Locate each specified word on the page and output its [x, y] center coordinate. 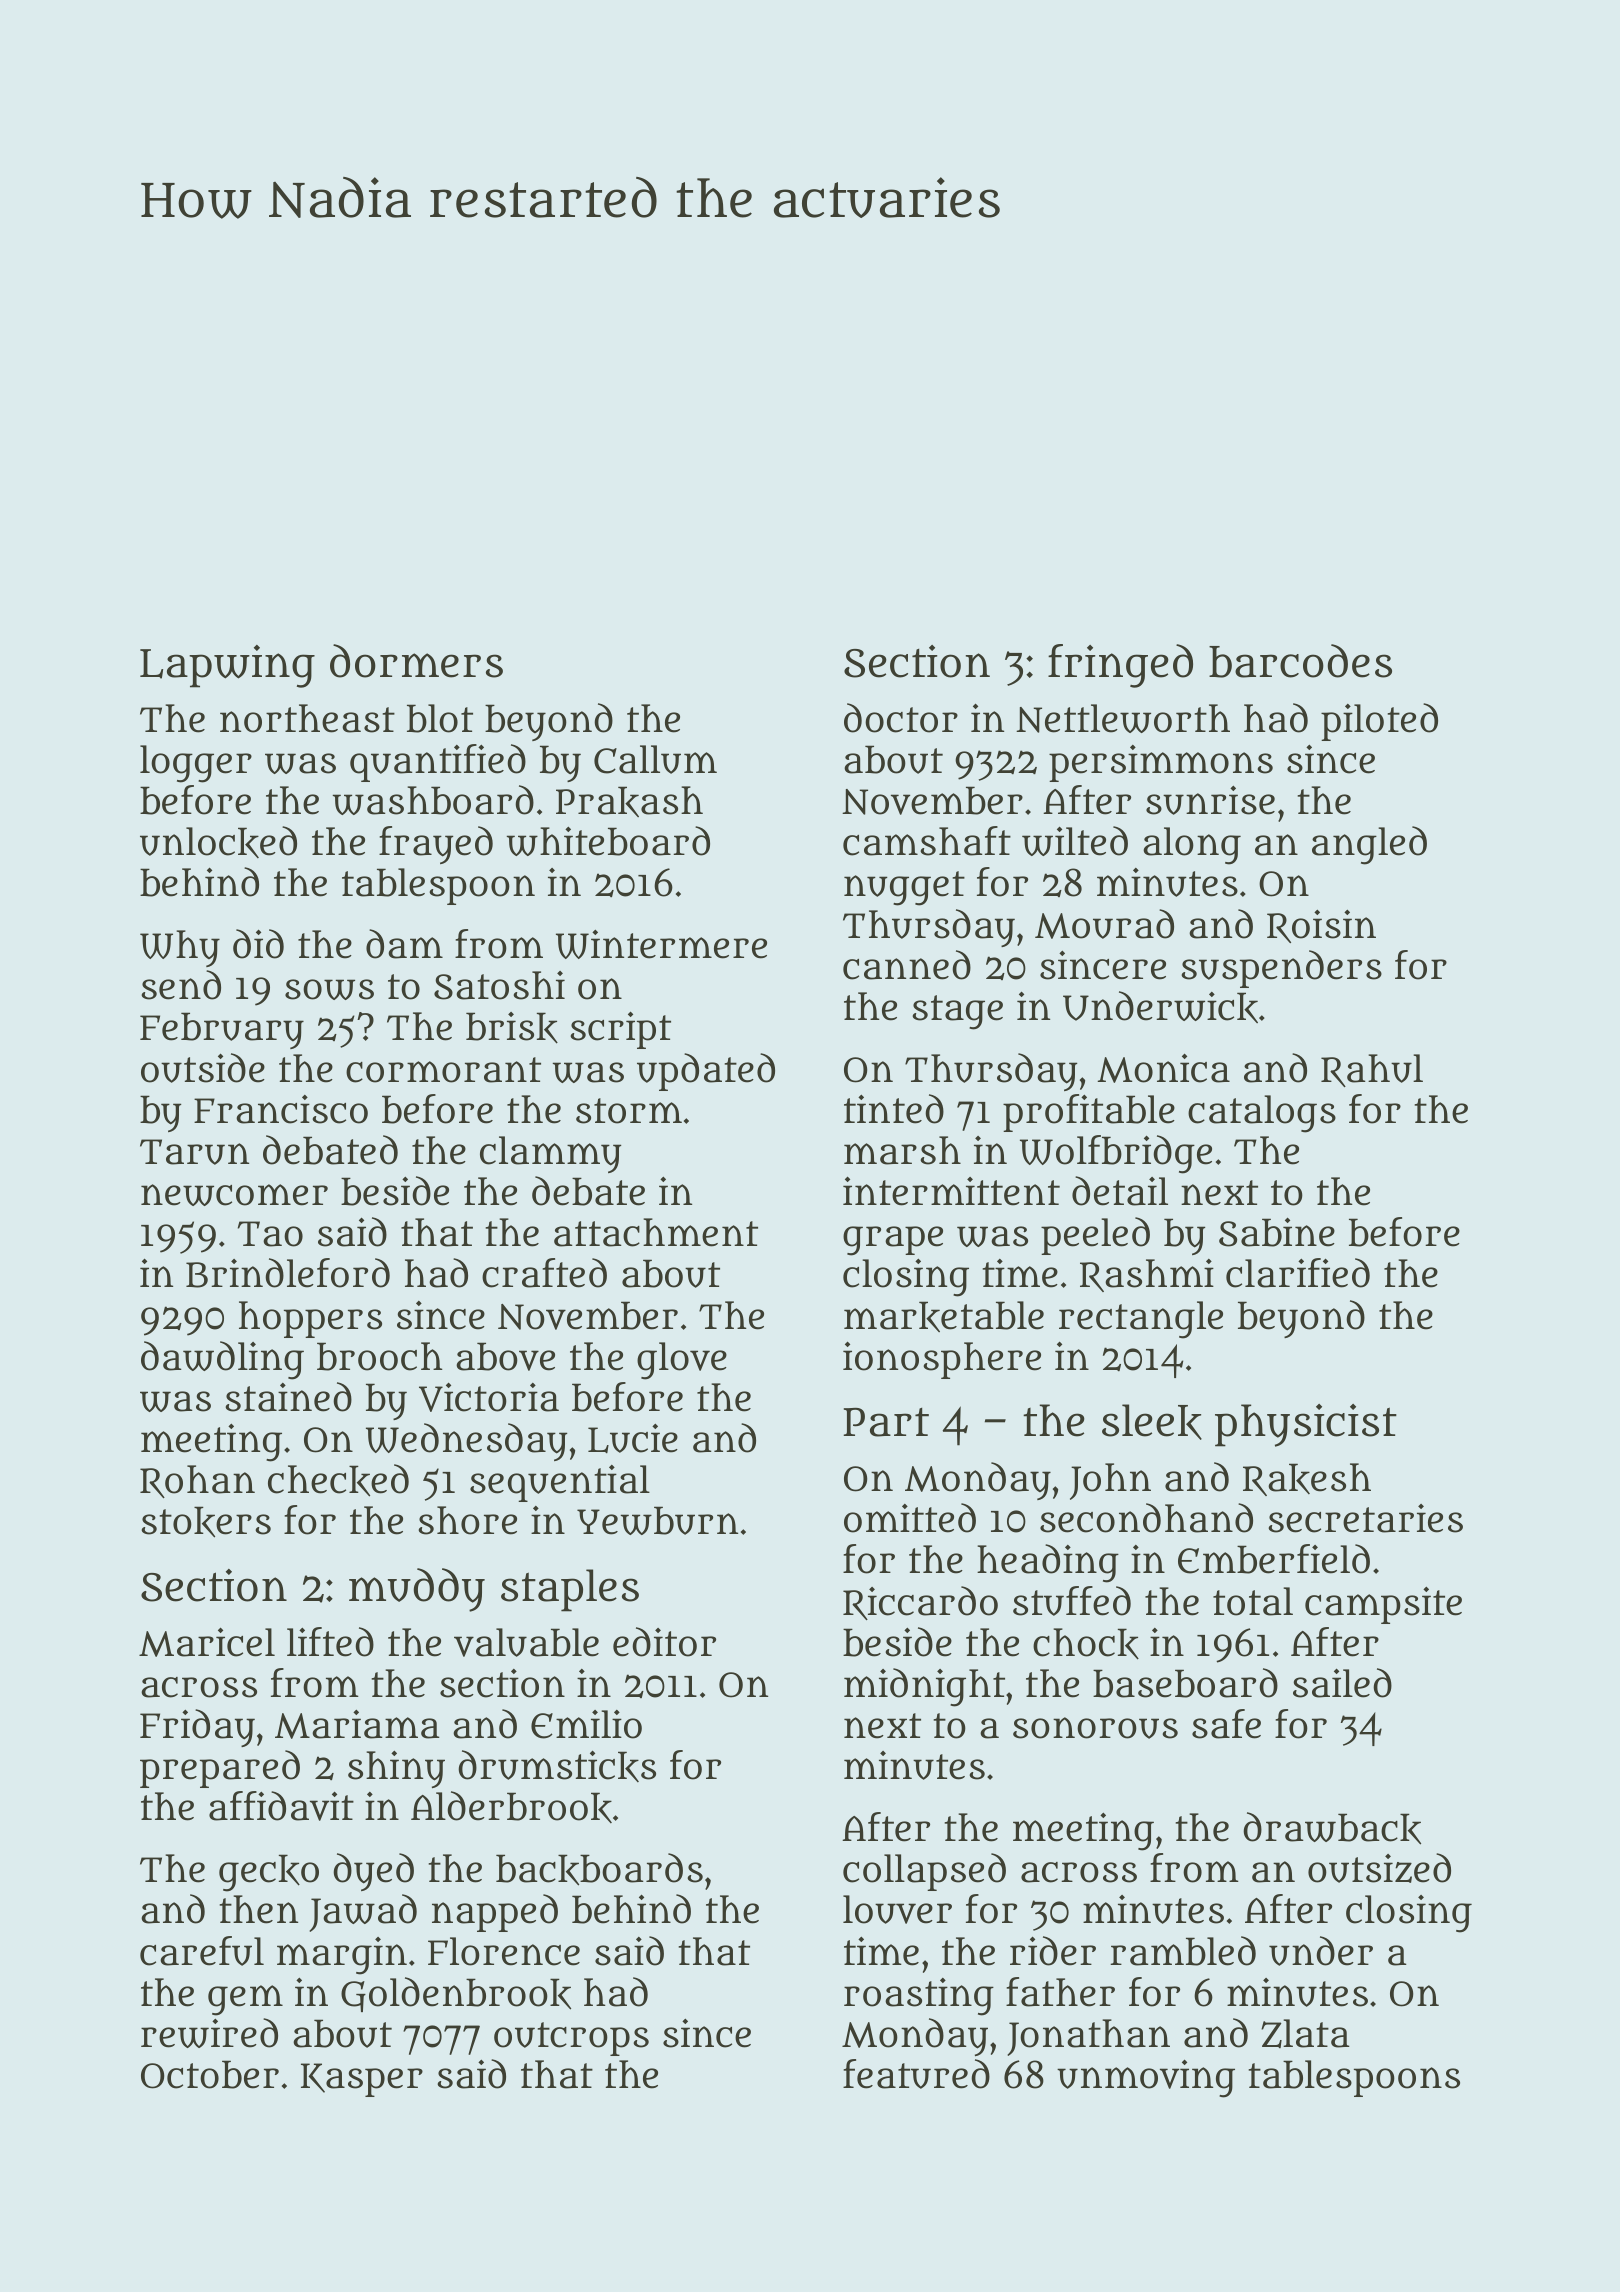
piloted [1379, 722]
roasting [919, 1997]
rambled [1183, 1951]
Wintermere [661, 944]
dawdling [222, 1360]
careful [202, 1951]
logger [196, 764]
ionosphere [942, 1360]
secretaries [1365, 1518]
